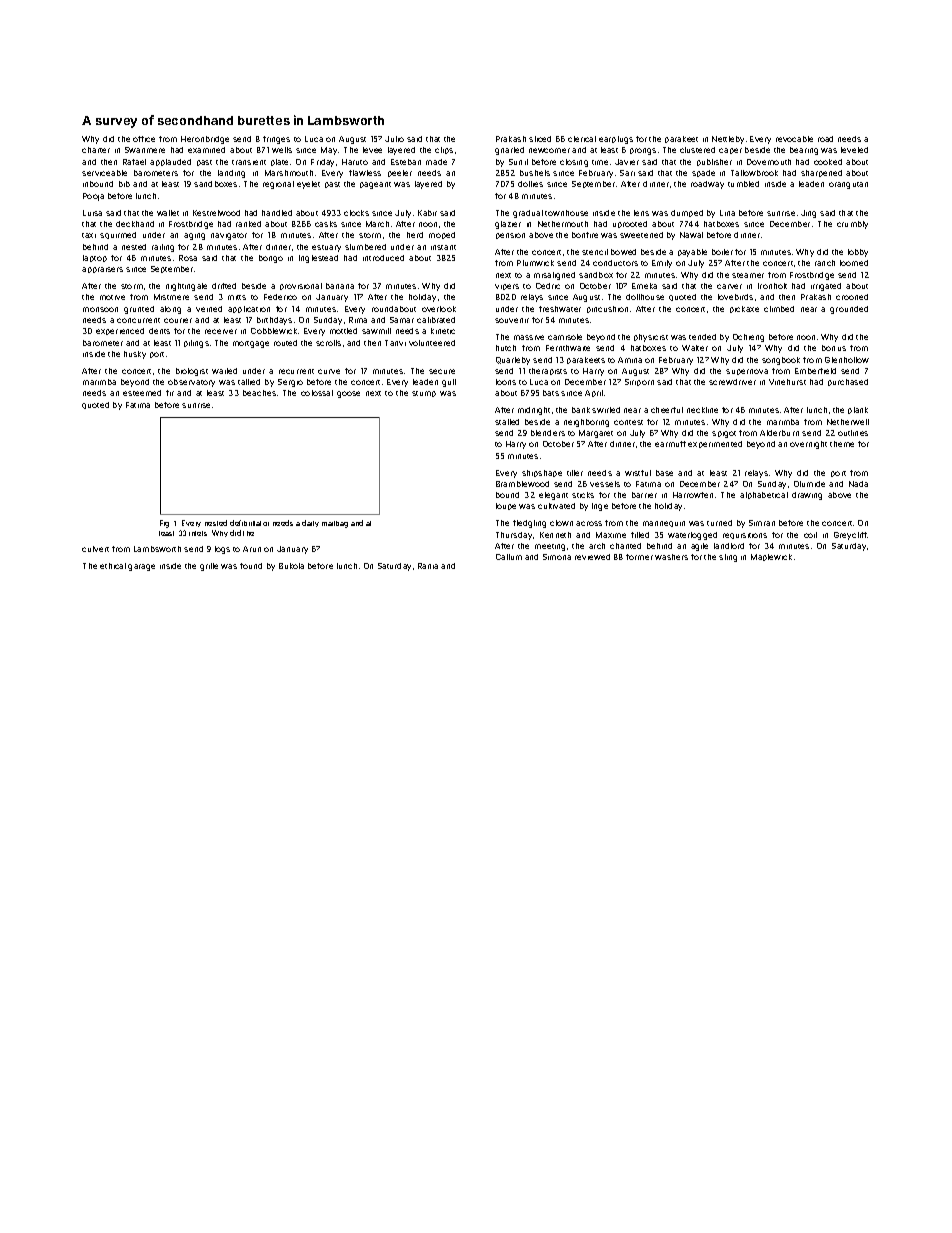 The width and height of the page is (952, 1233). Describe the element at coordinates (428, 566) in the page. I see `Rania` at that location.
